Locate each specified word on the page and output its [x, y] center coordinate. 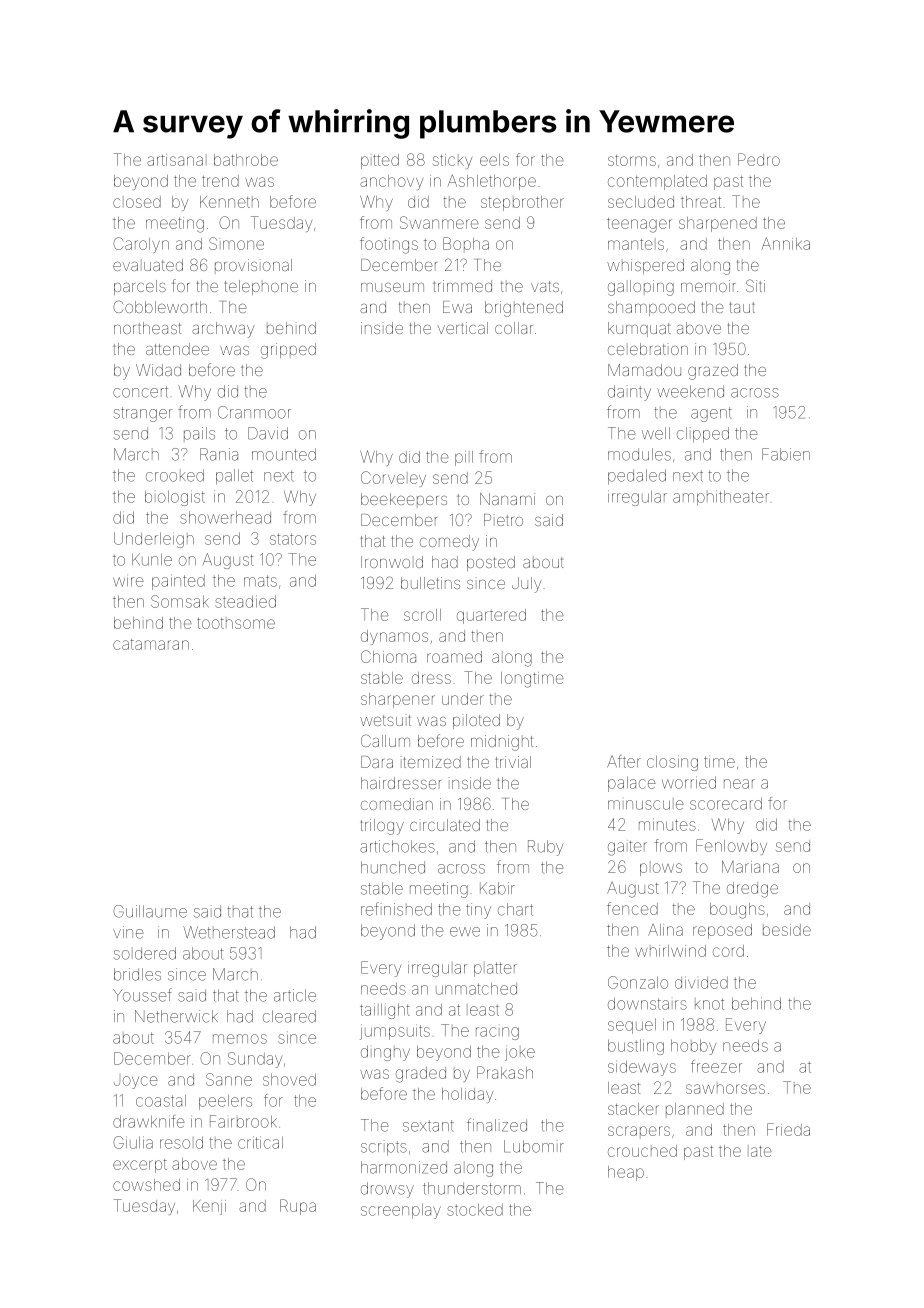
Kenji [209, 1207]
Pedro [759, 159]
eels [494, 160]
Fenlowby [731, 847]
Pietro [503, 520]
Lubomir [534, 1146]
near [739, 784]
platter [495, 969]
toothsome [236, 623]
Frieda [788, 1129]
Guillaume [150, 911]
